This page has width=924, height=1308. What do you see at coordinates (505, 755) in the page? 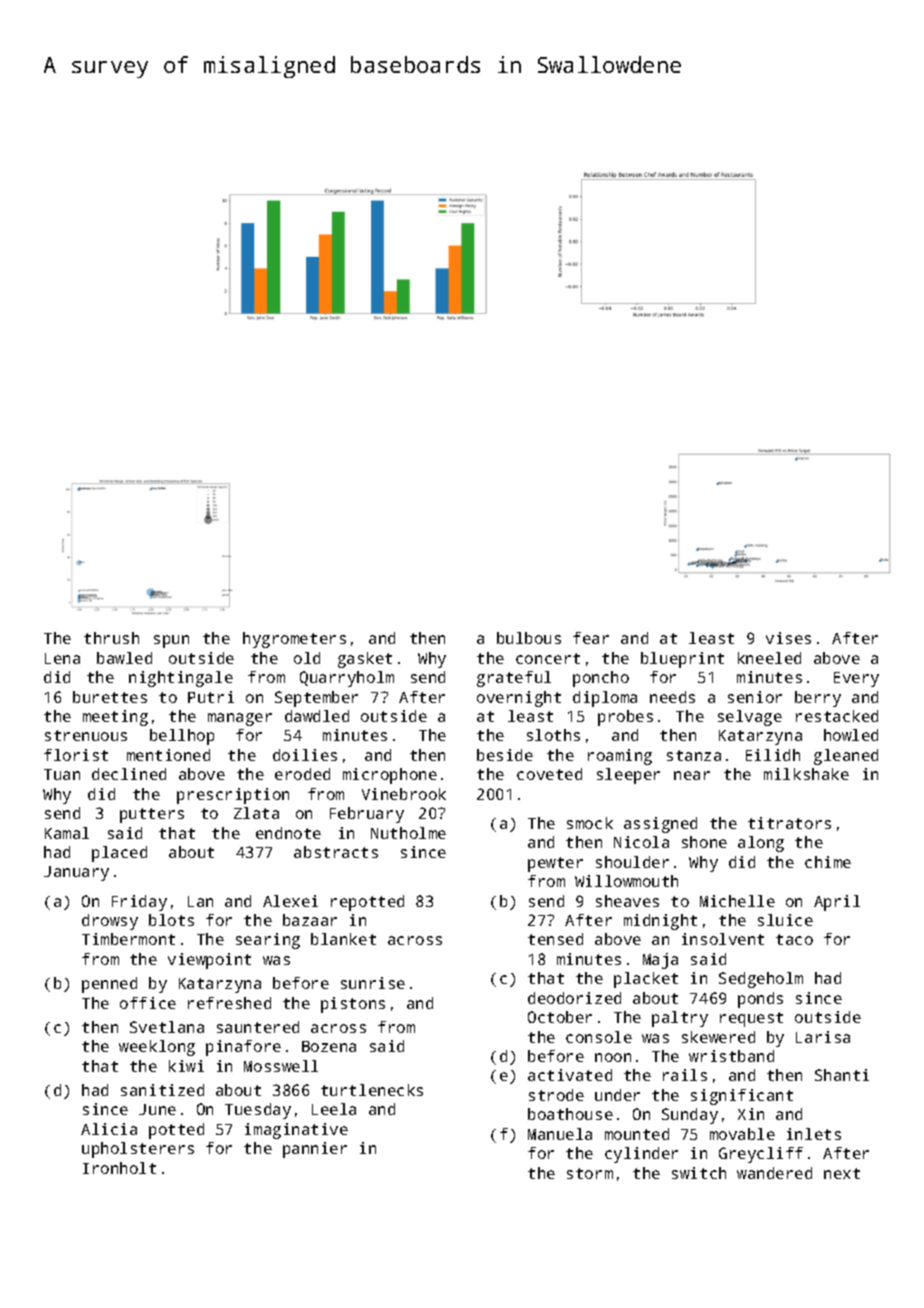
I see `beside` at bounding box center [505, 755].
